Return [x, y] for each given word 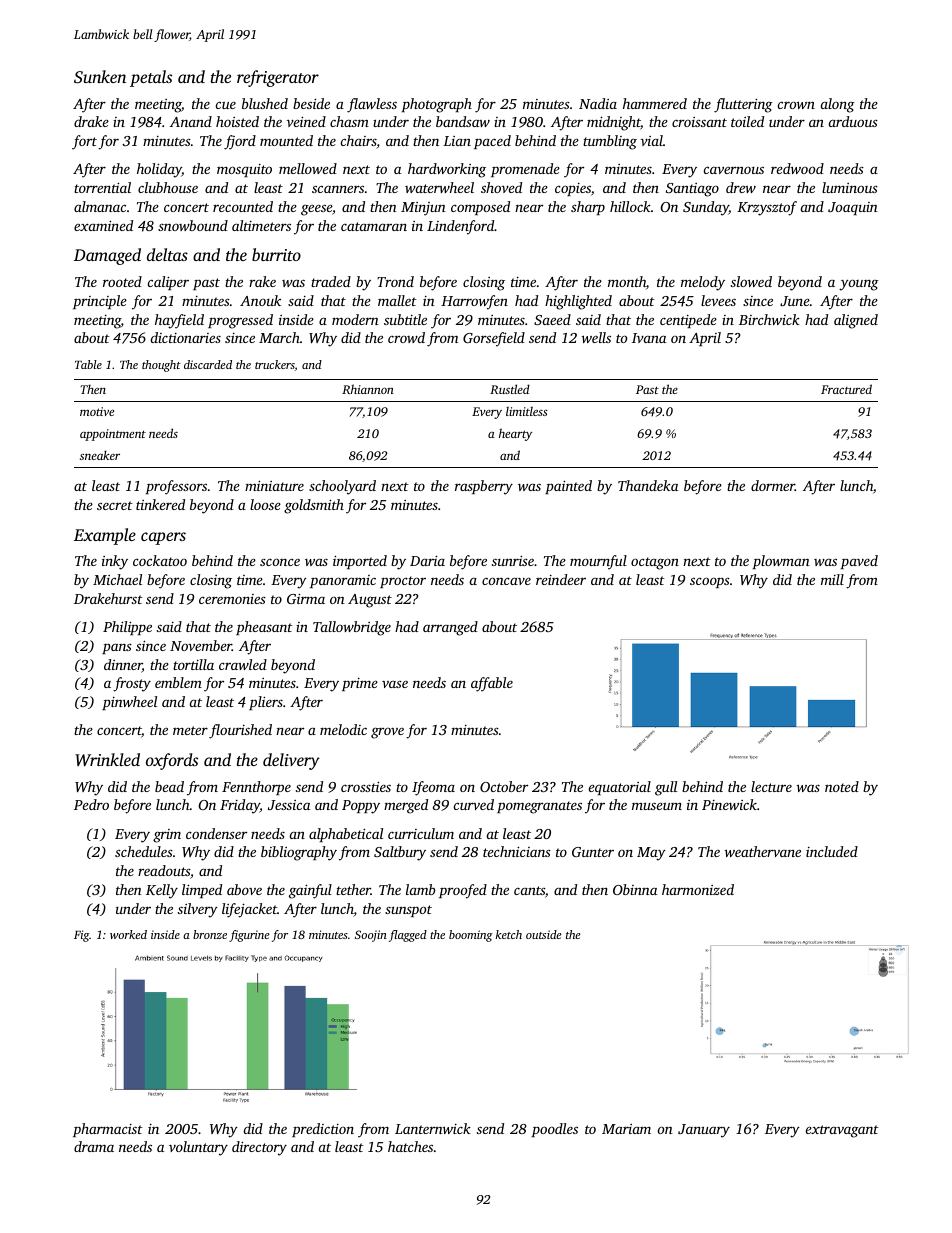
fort [84, 142]
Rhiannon [368, 389]
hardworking [447, 170]
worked [128, 934]
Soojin [371, 936]
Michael [117, 579]
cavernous [734, 170]
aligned [856, 321]
